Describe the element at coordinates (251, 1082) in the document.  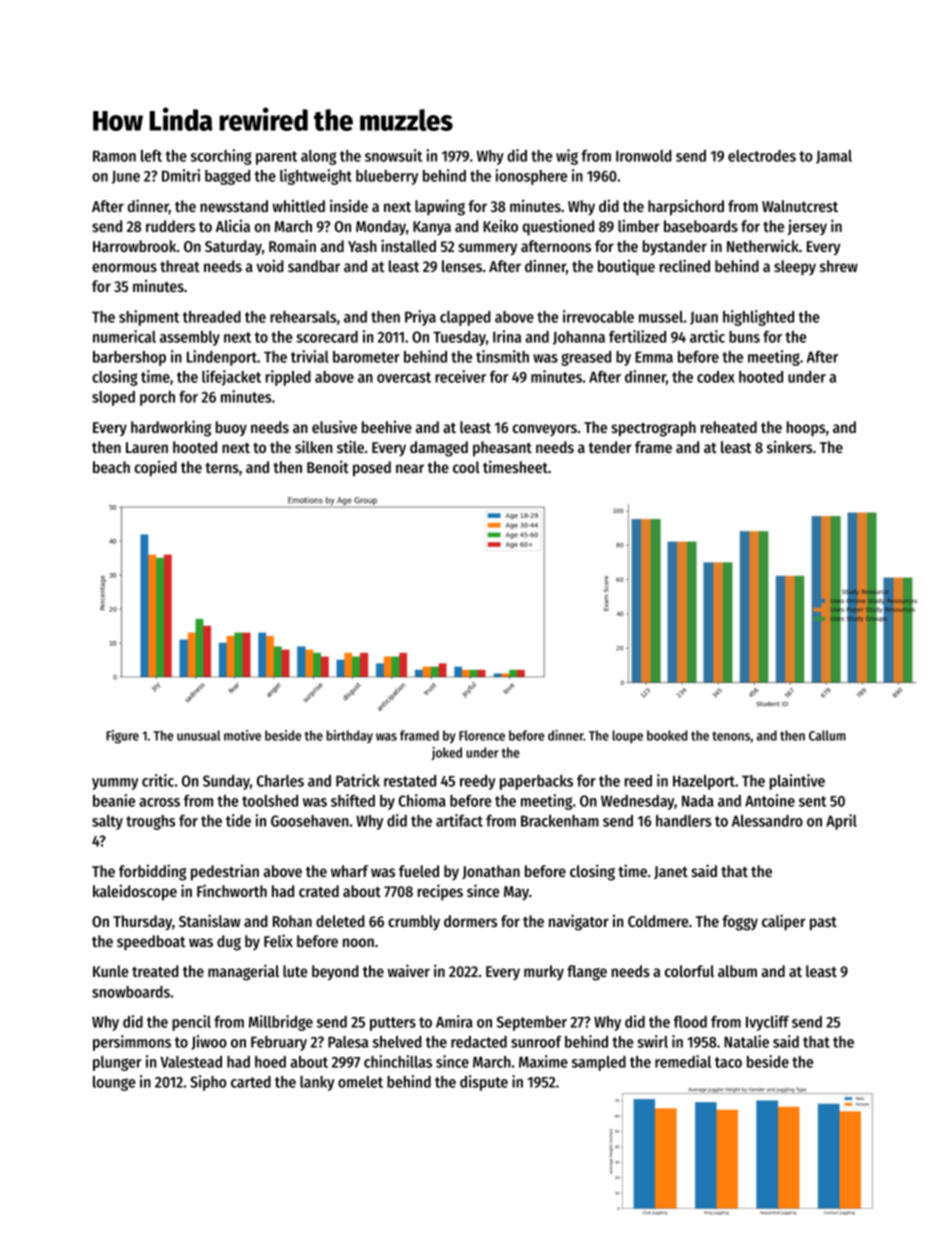
I see `carted` at that location.
